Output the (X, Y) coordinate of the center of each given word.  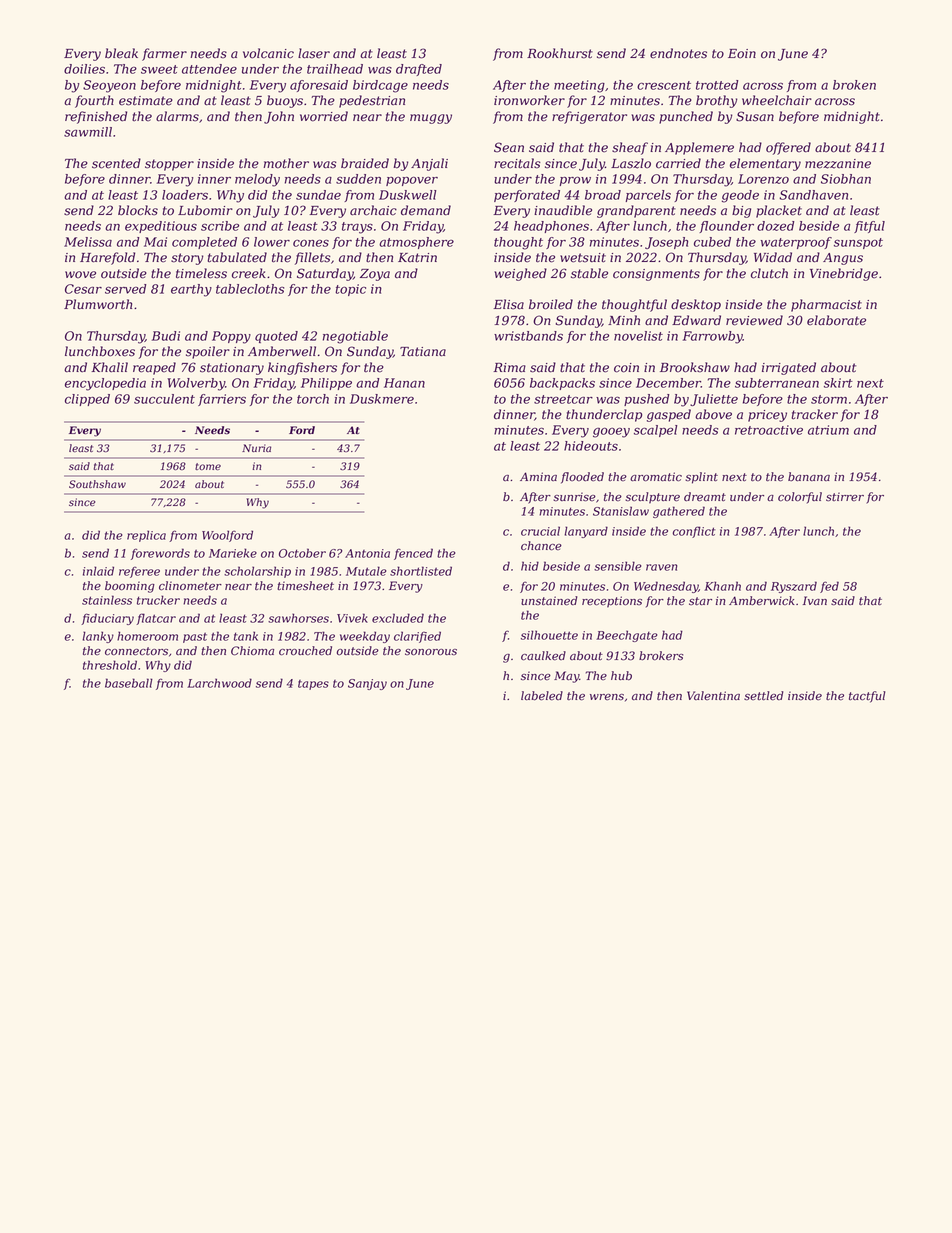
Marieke (233, 553)
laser (314, 53)
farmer (164, 54)
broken (854, 85)
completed (204, 243)
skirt (838, 383)
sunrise (574, 497)
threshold (110, 665)
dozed (775, 226)
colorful (800, 498)
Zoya (375, 275)
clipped (87, 400)
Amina (538, 476)
